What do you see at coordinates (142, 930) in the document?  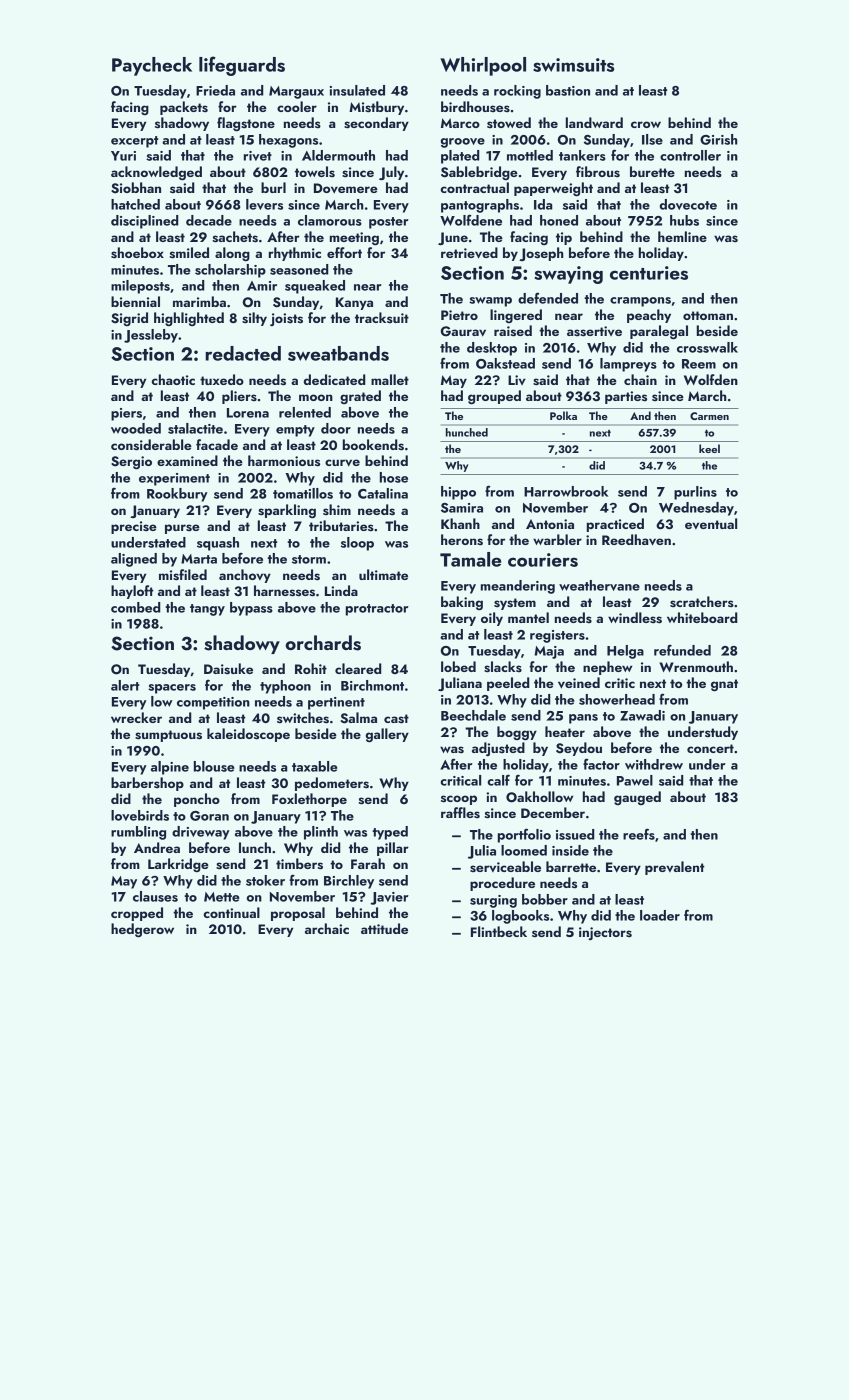 I see `hedgerow` at bounding box center [142, 930].
